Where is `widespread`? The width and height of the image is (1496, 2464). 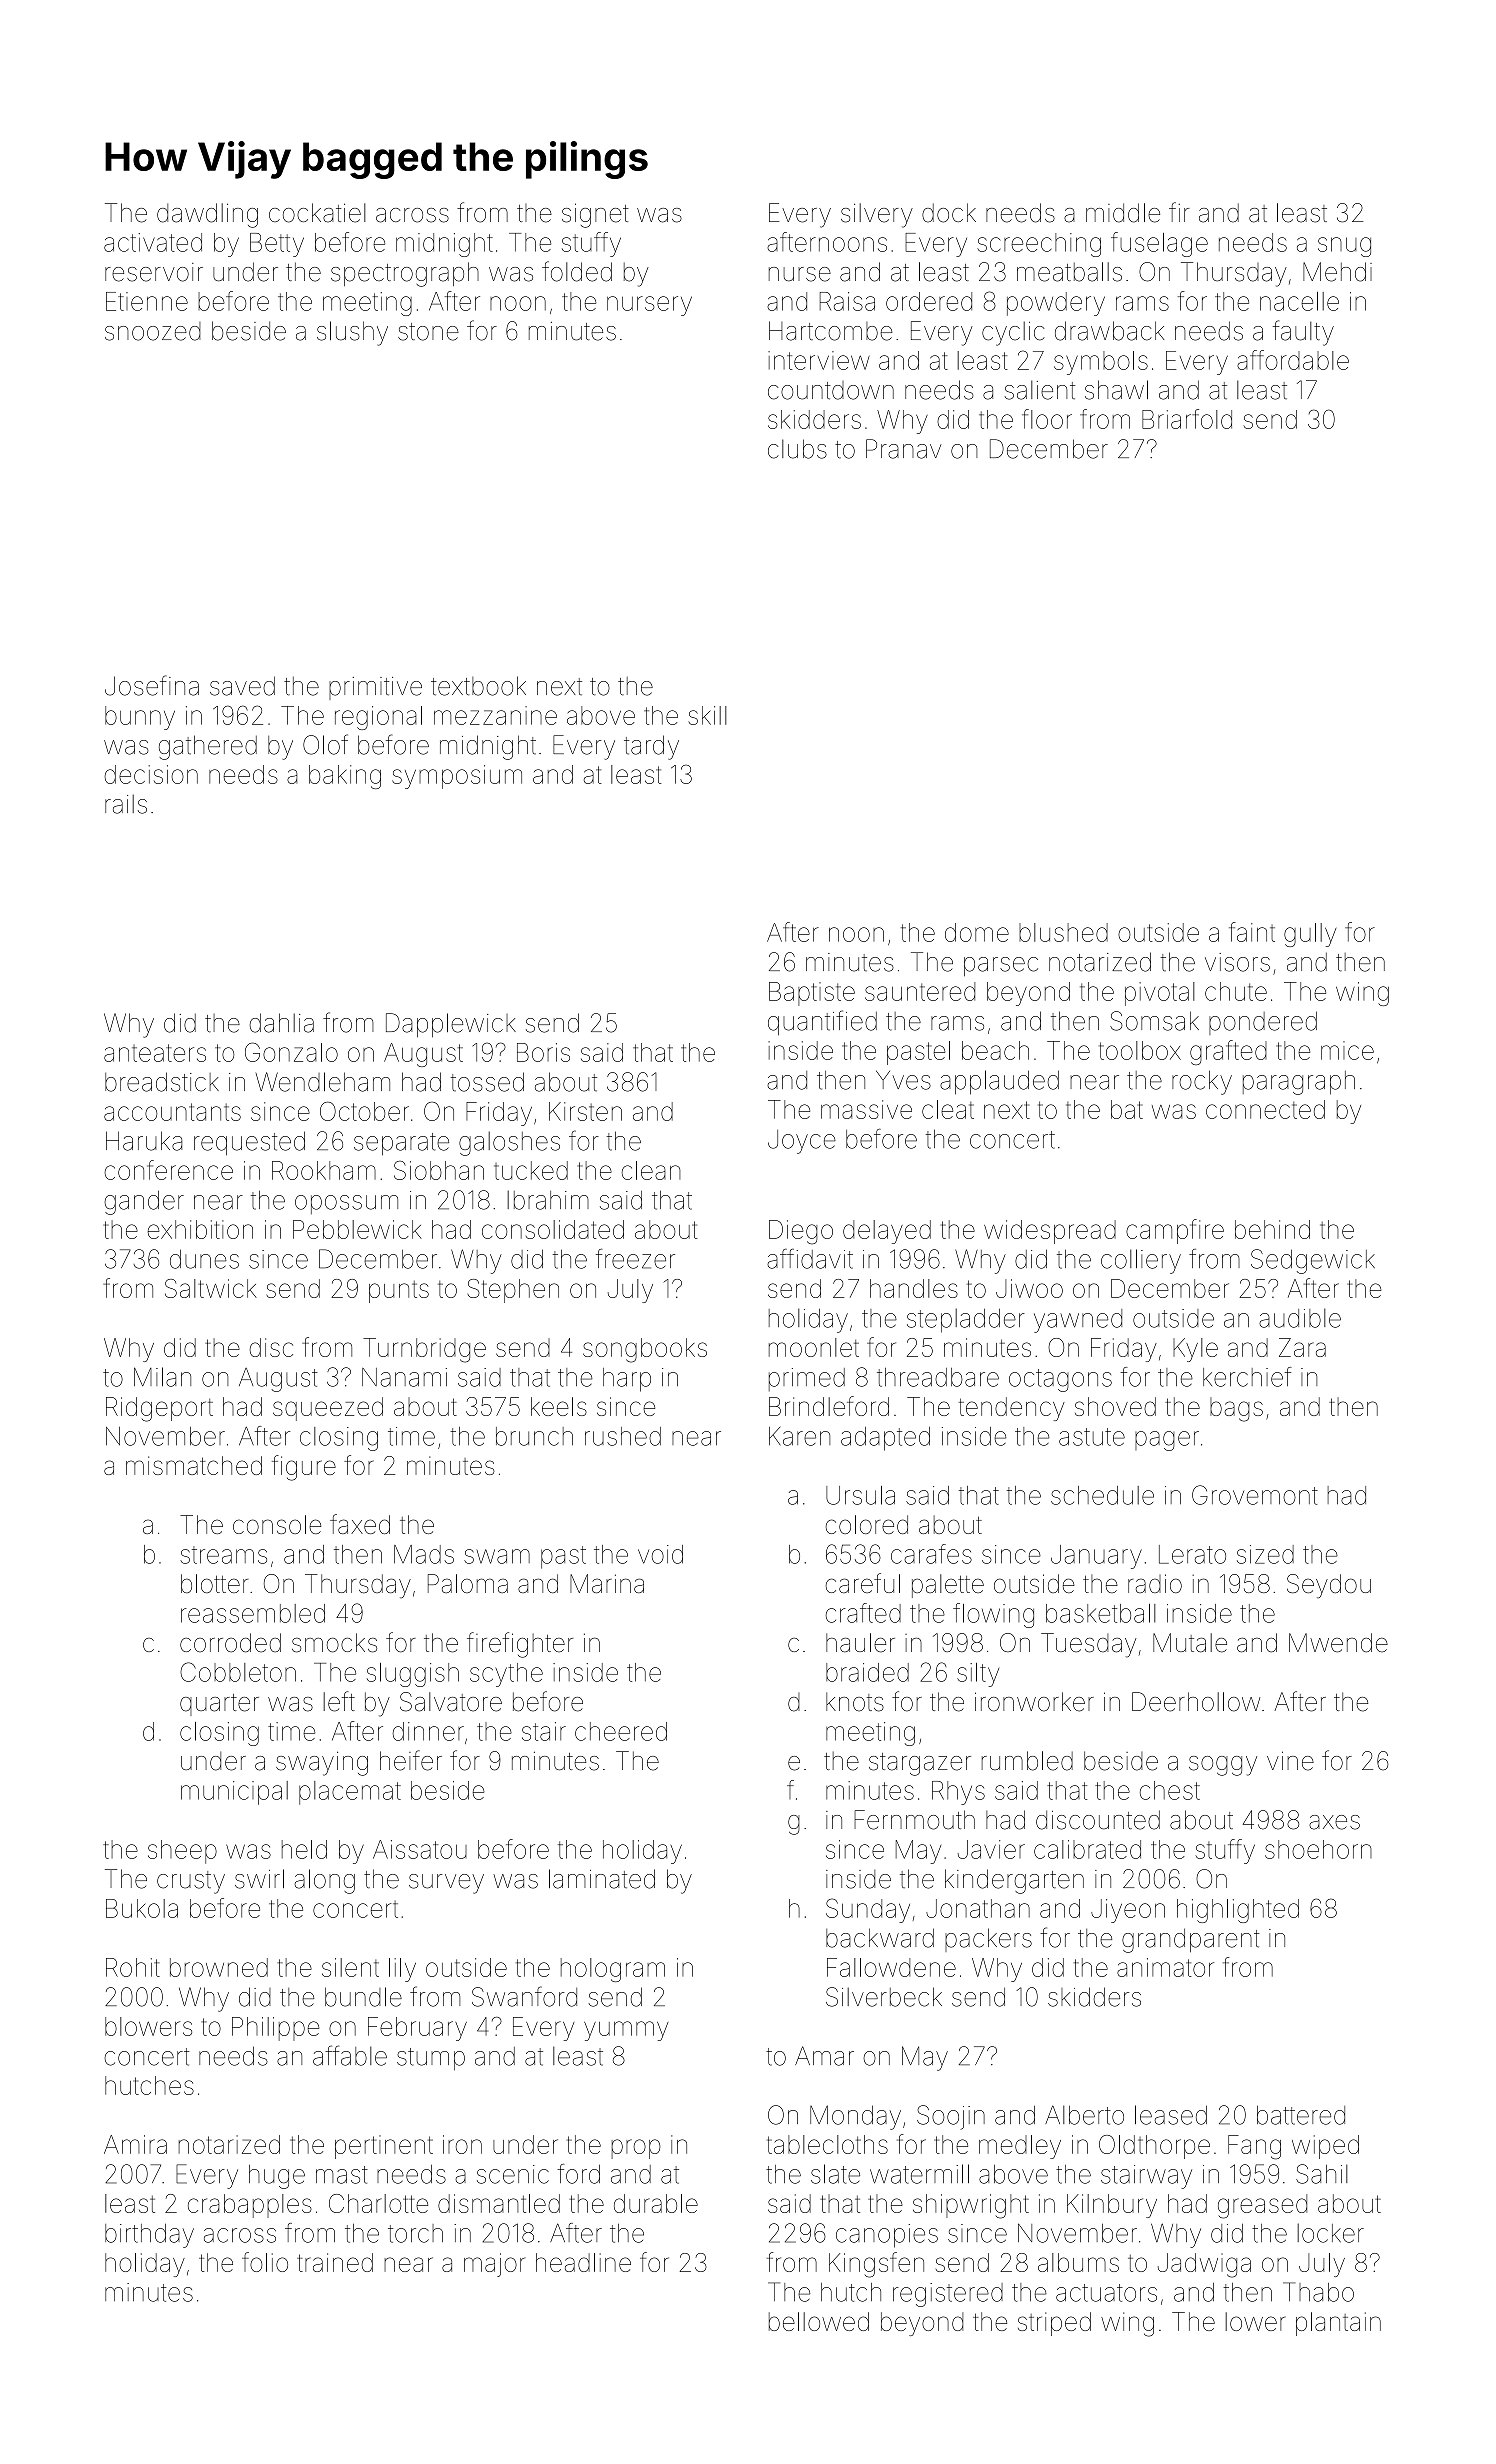 widespread is located at coordinates (1050, 1232).
